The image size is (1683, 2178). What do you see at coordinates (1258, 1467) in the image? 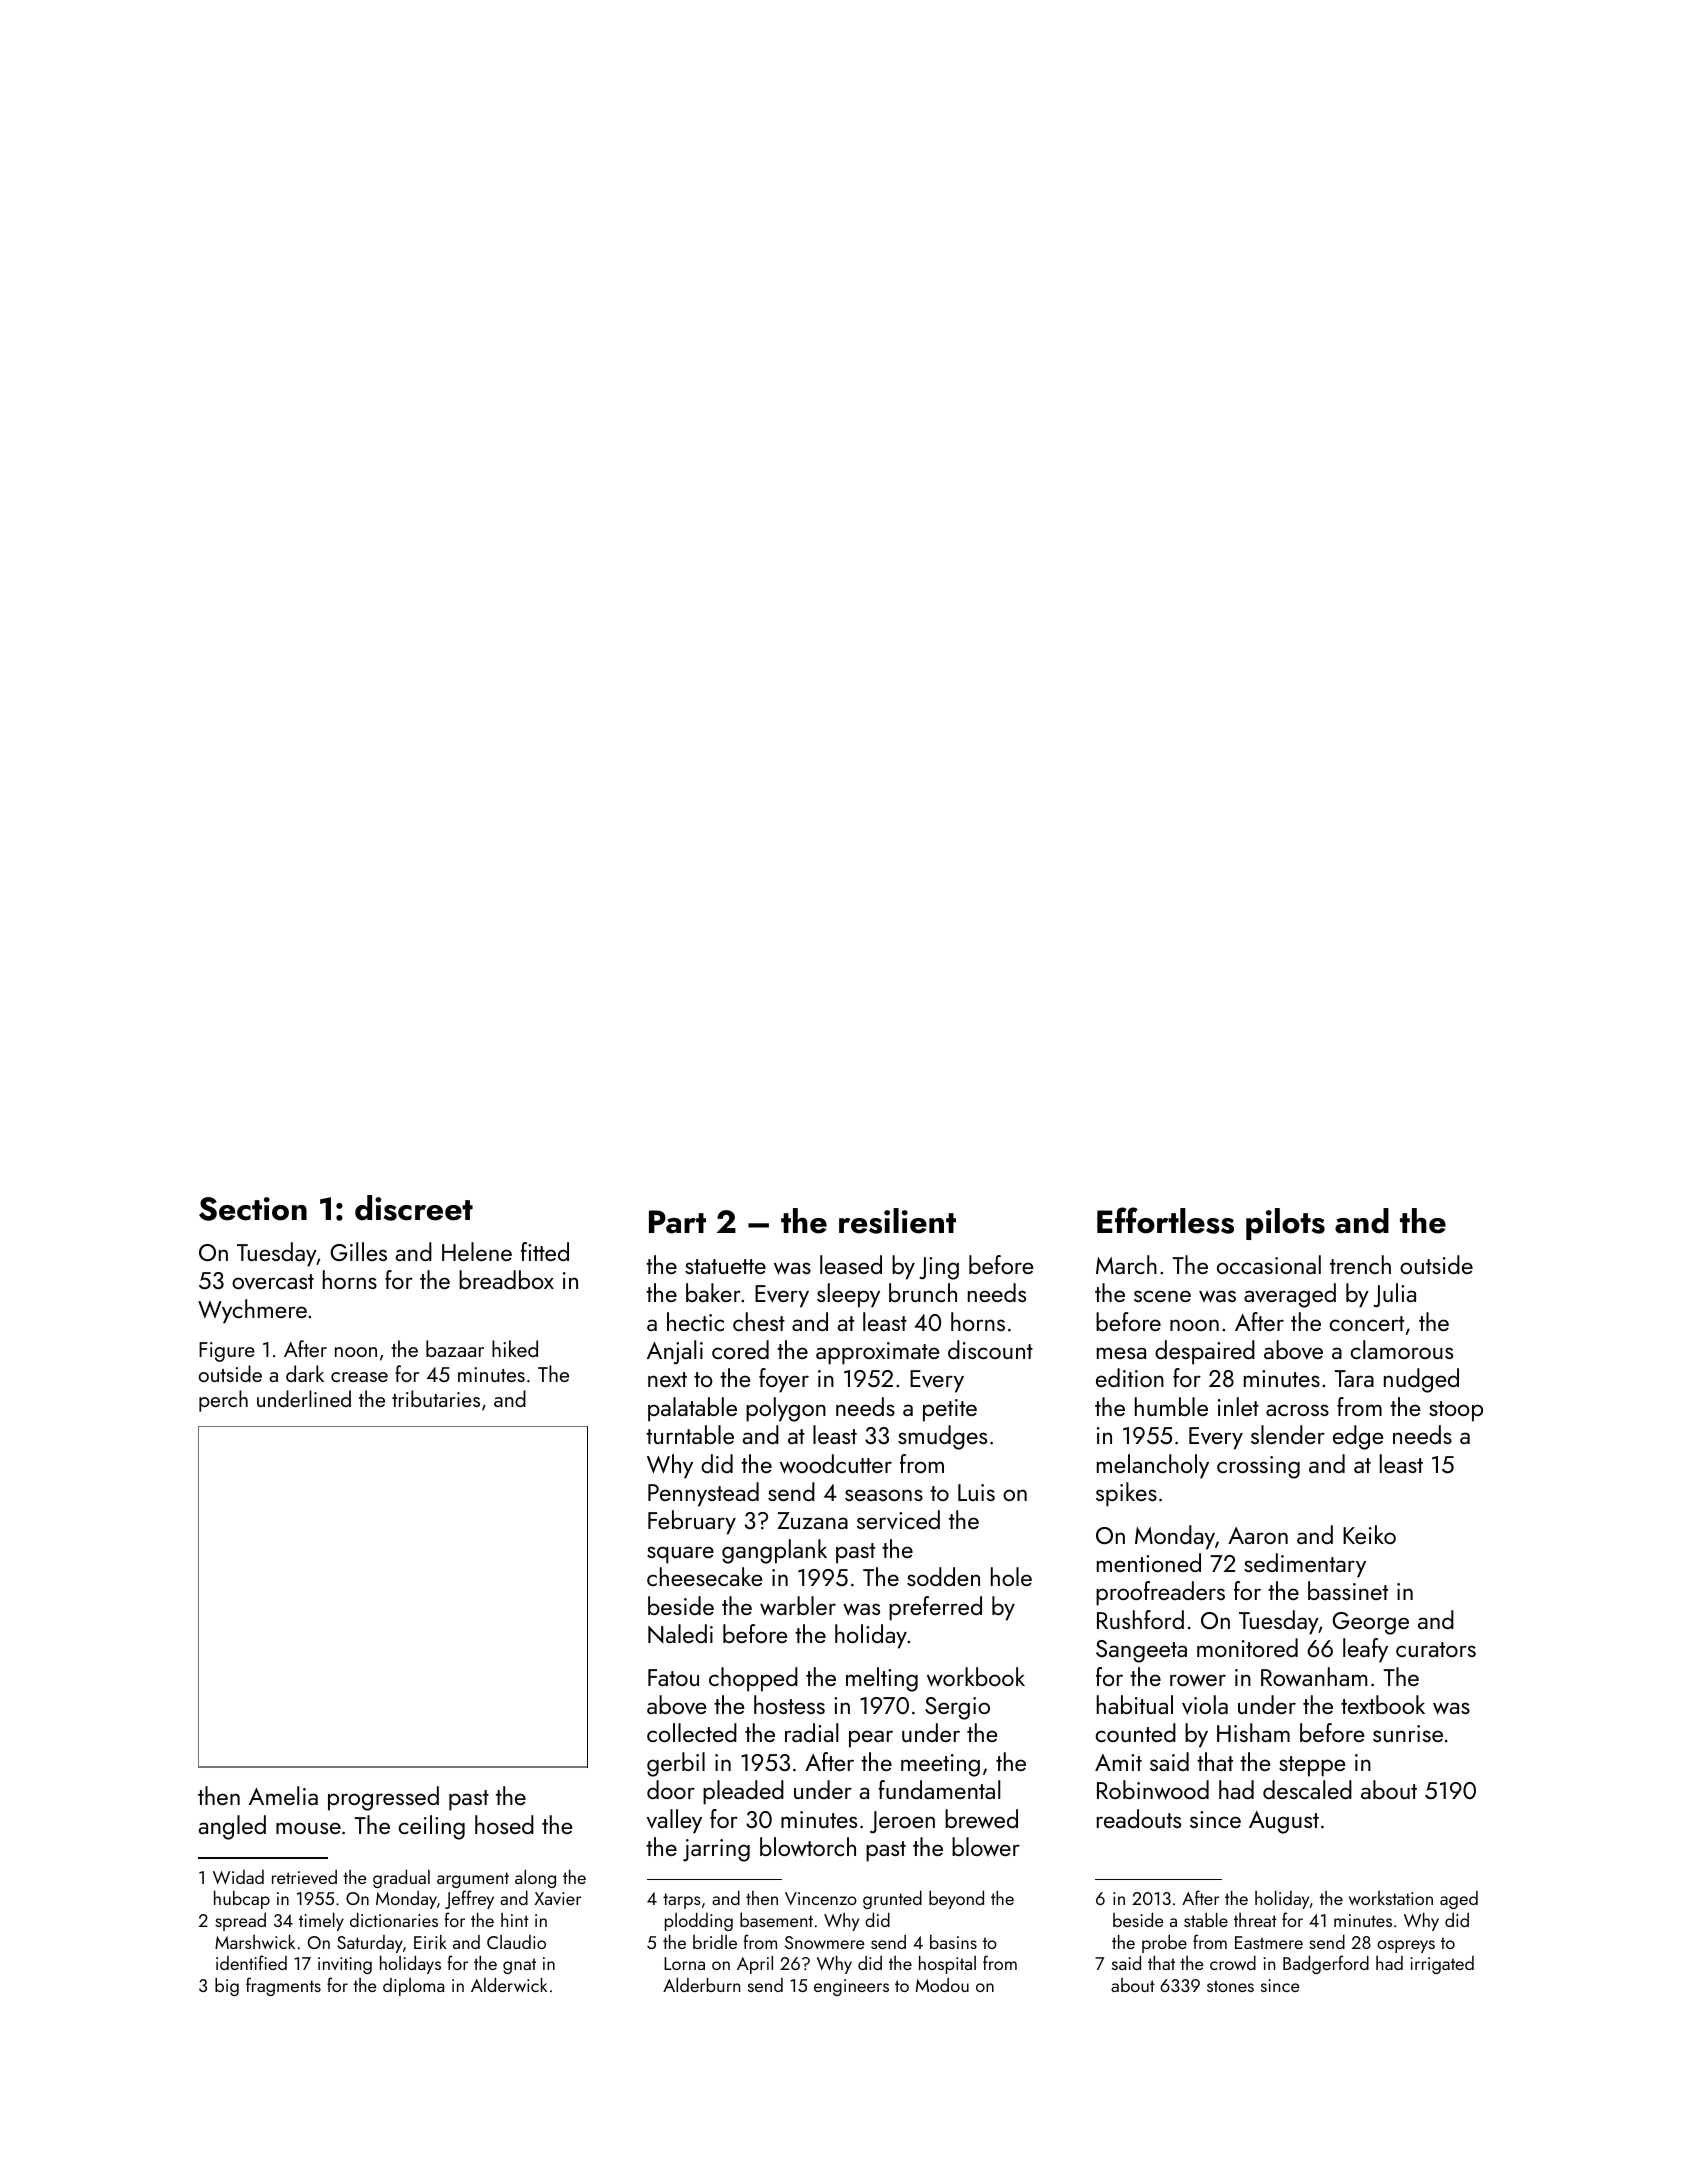
I see `crossing` at bounding box center [1258, 1467].
